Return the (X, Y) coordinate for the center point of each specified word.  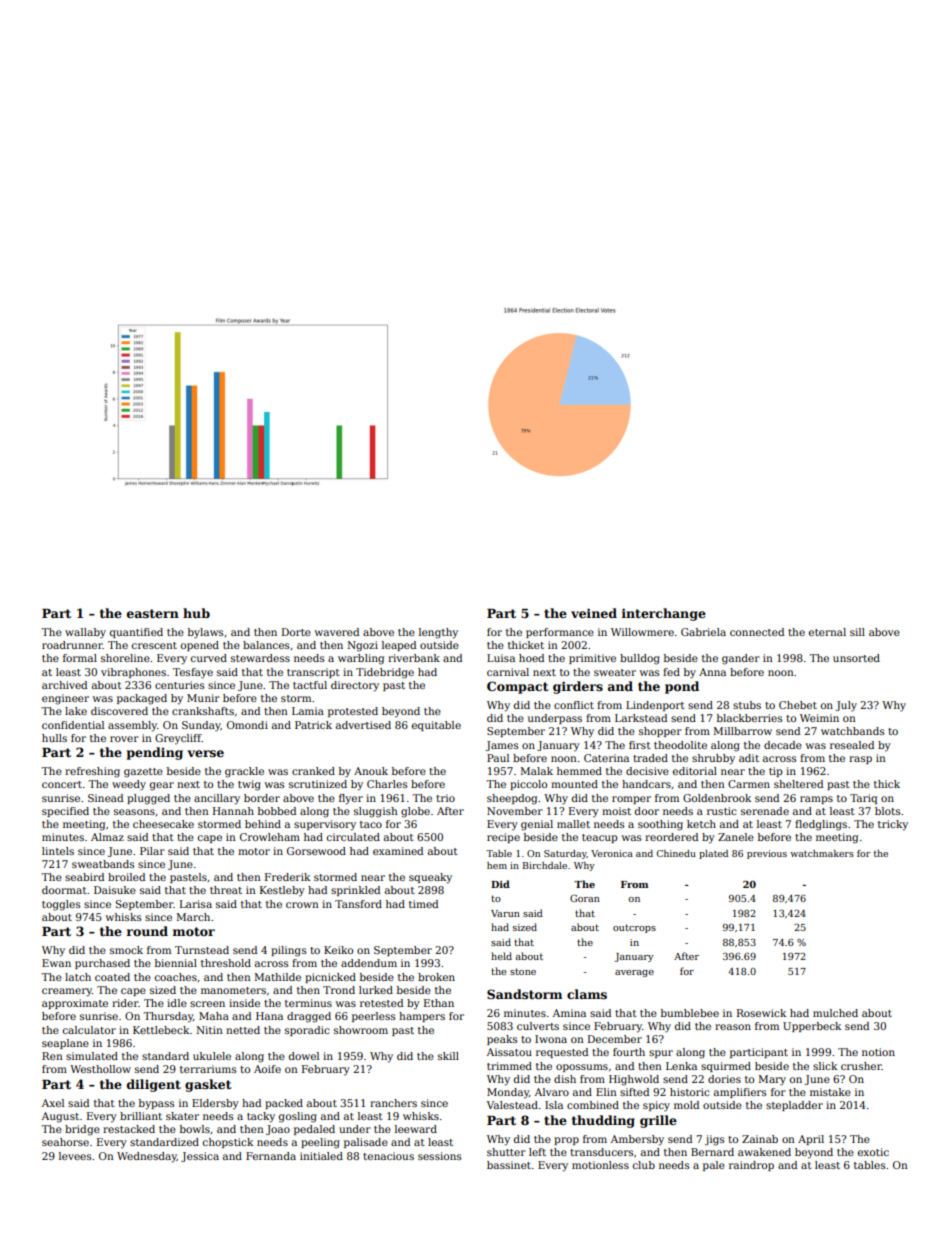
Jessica (200, 1157)
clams (587, 994)
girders (578, 687)
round (147, 931)
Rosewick (762, 1013)
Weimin (819, 718)
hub (196, 613)
